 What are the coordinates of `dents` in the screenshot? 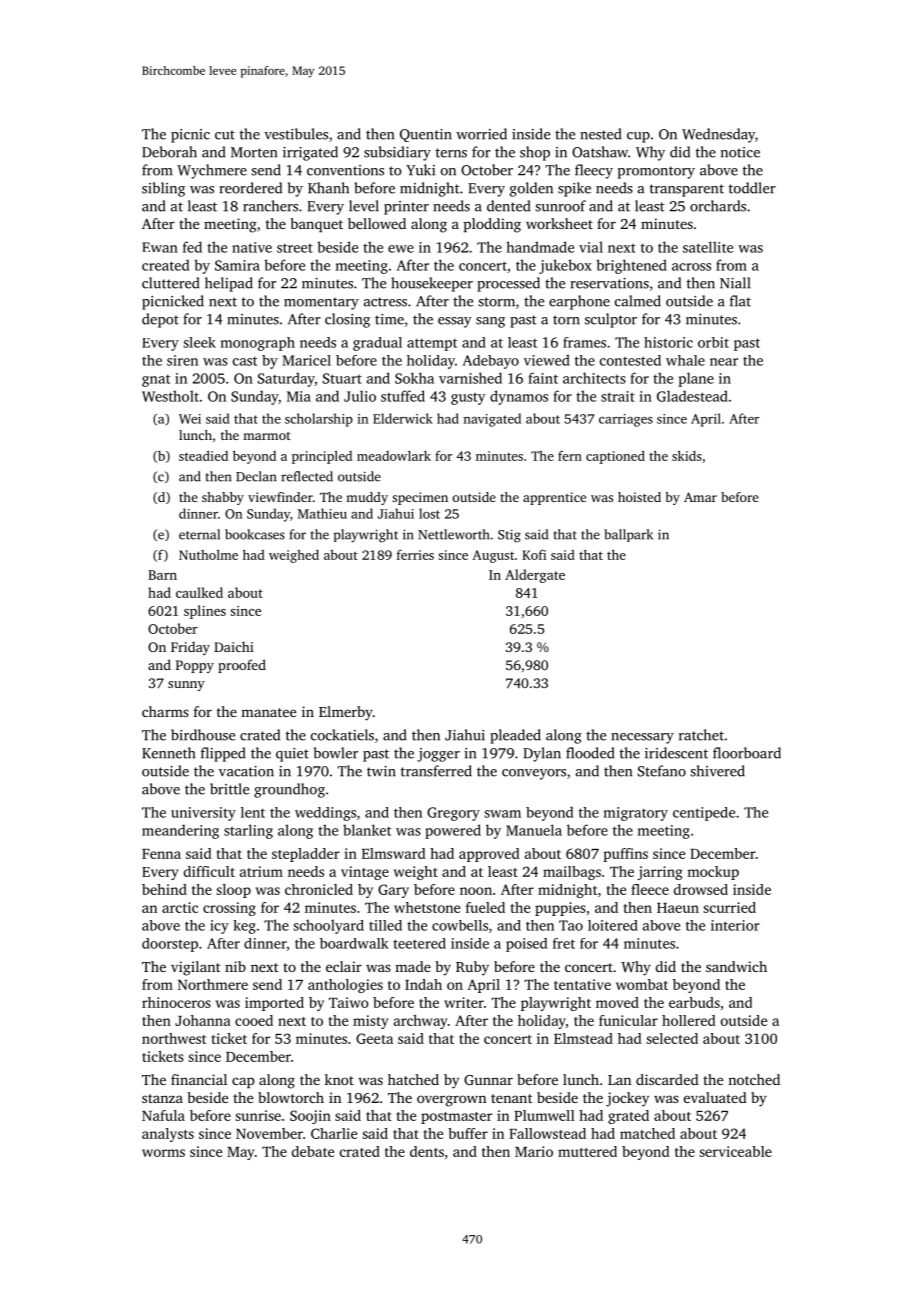 It's located at (427, 1151).
